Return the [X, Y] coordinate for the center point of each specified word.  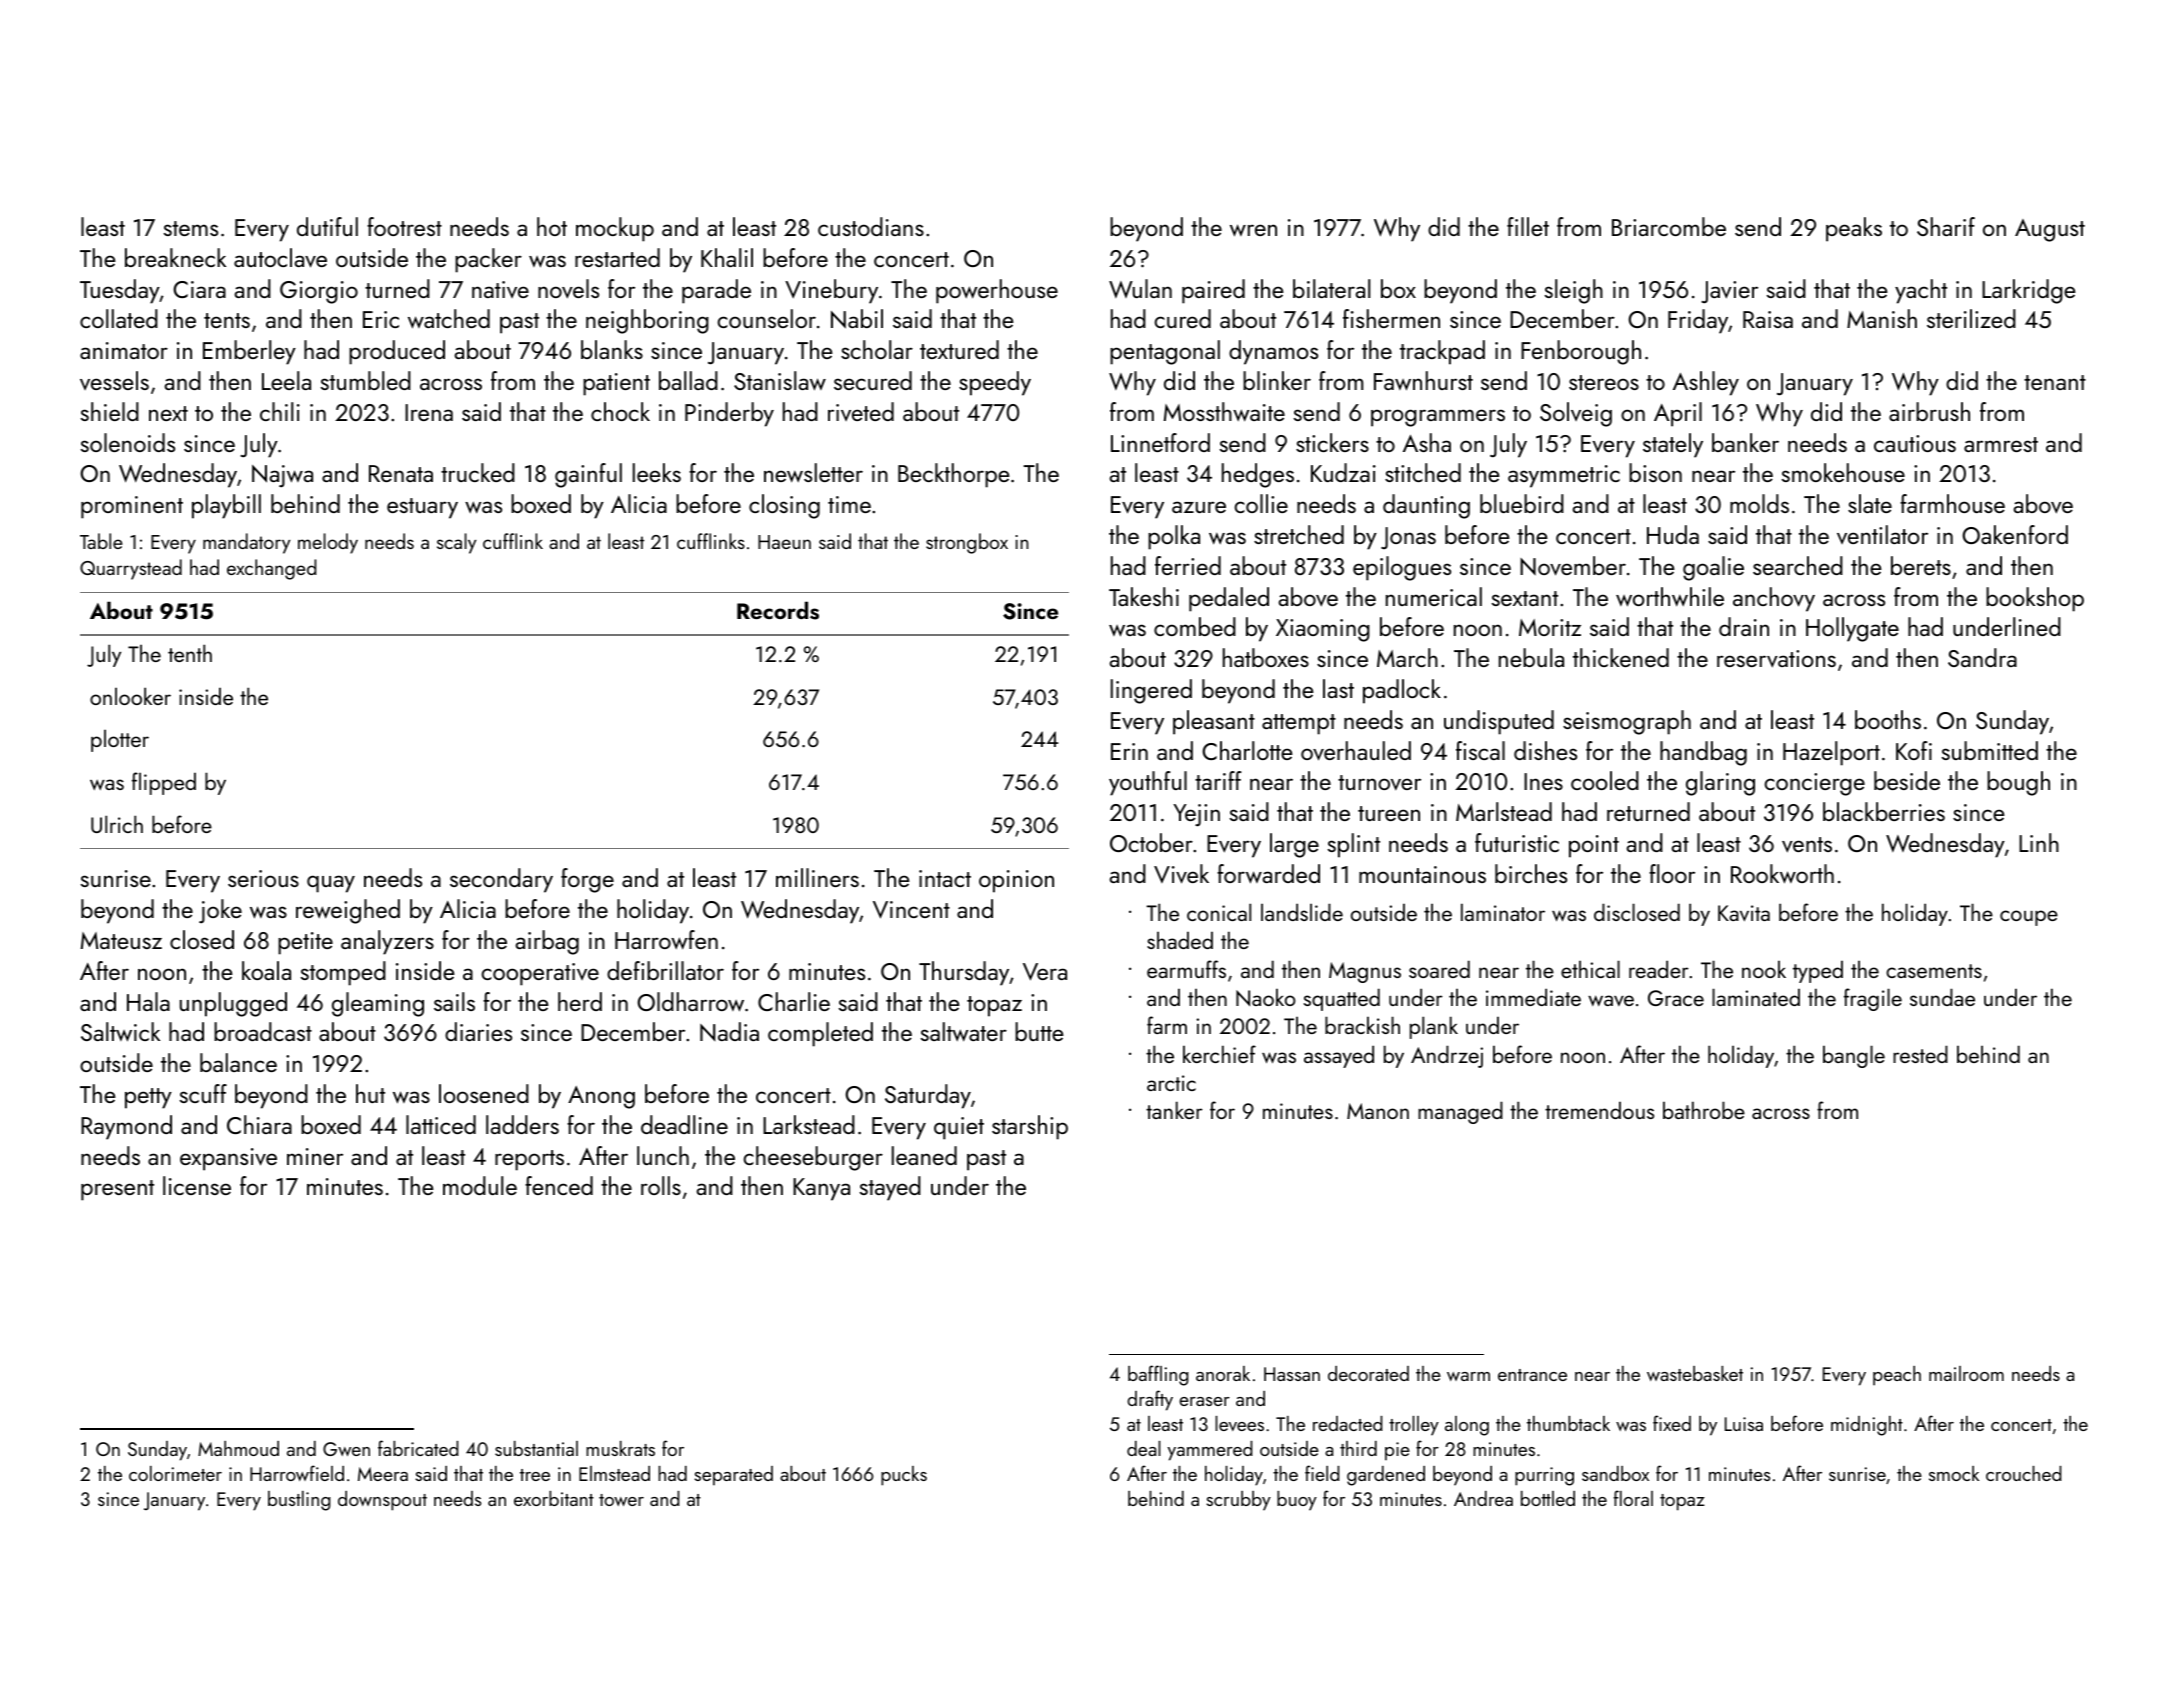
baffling [1158, 1375]
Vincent [911, 910]
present [117, 1190]
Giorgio [319, 292]
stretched [1299, 534]
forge [587, 880]
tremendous [1599, 1110]
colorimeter [175, 1473]
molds [1759, 503]
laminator [1503, 912]
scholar [877, 349]
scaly [456, 543]
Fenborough [1581, 352]
